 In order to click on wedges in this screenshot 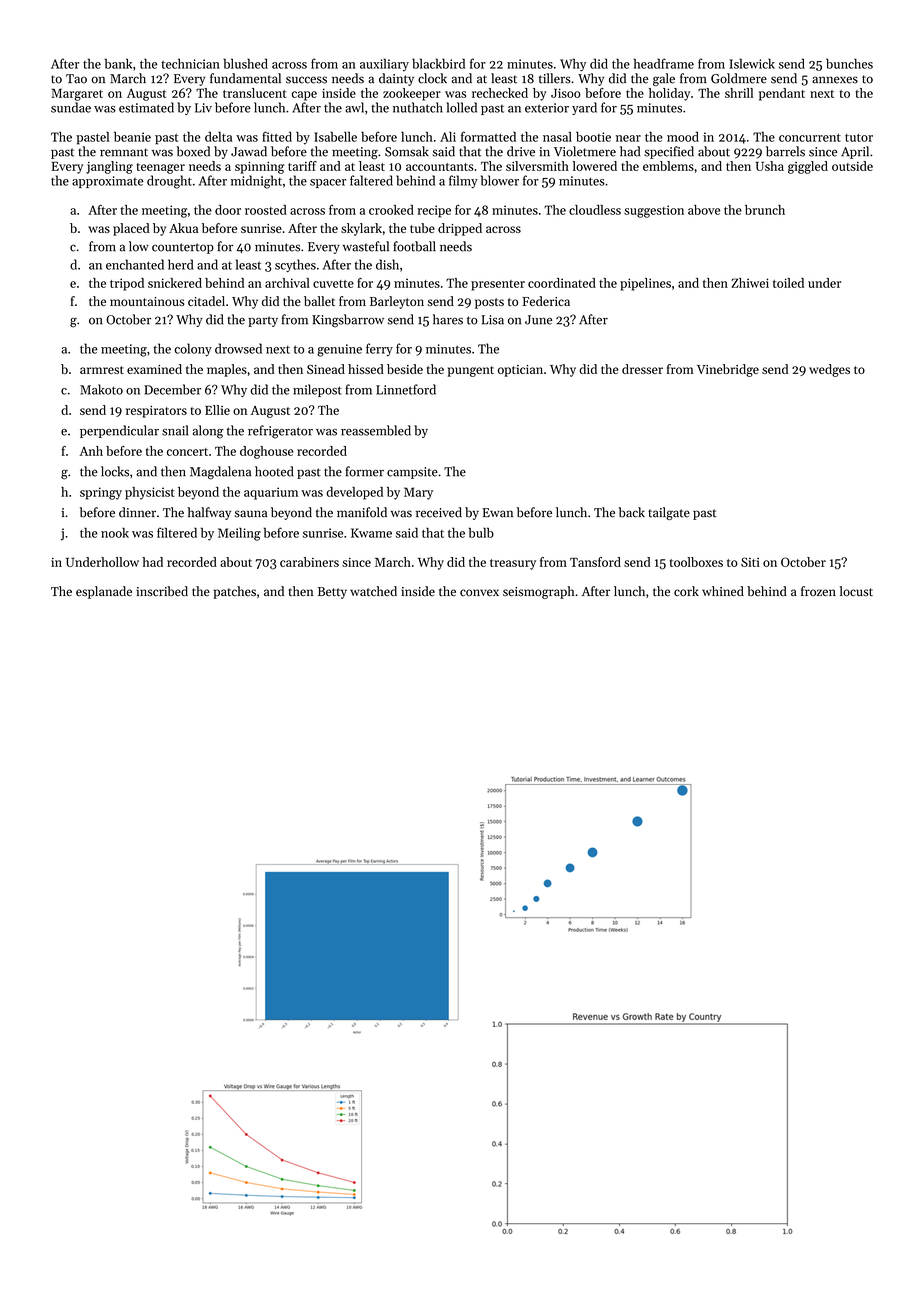, I will do `click(829, 370)`.
